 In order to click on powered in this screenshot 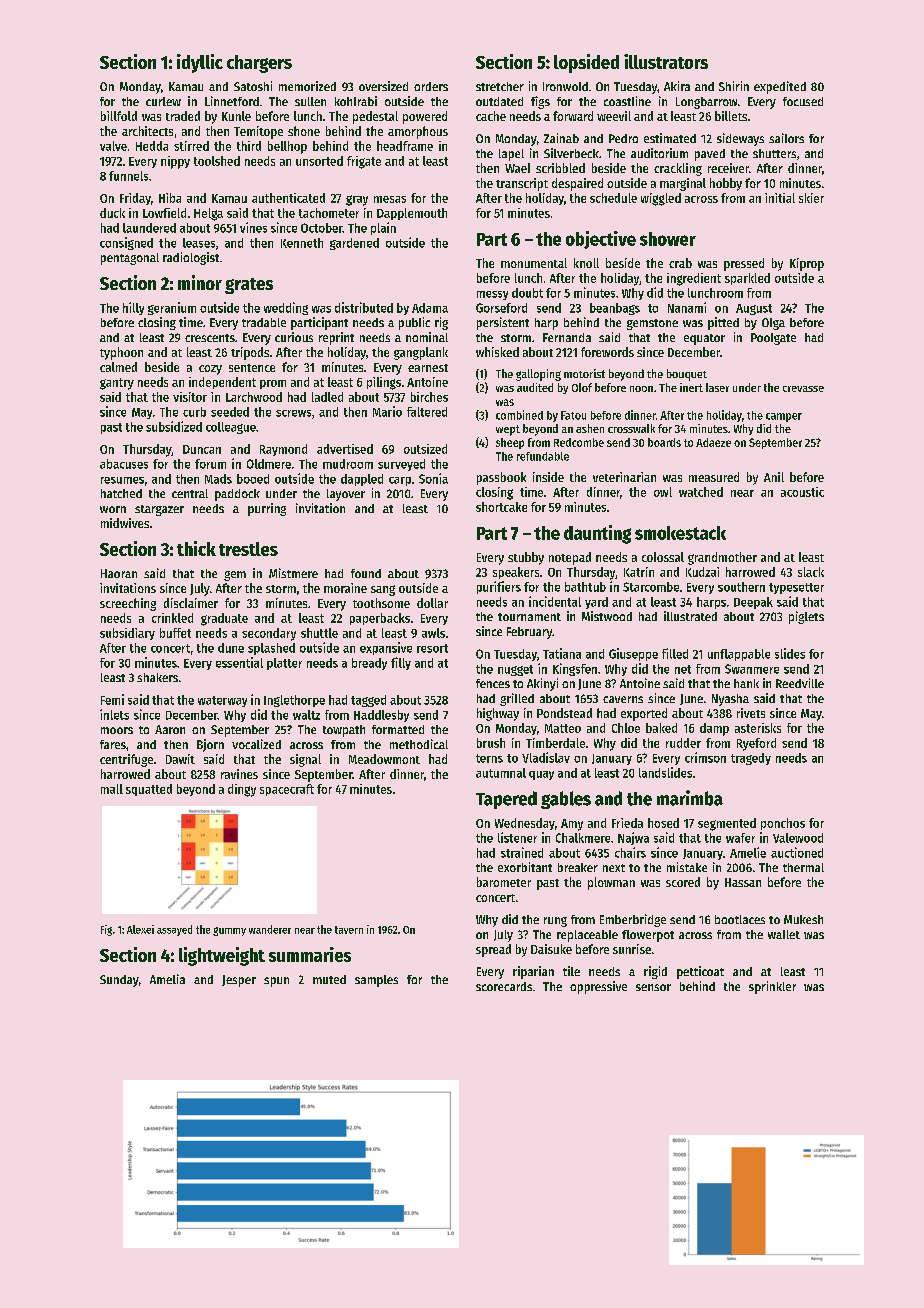, I will do `click(425, 117)`.
